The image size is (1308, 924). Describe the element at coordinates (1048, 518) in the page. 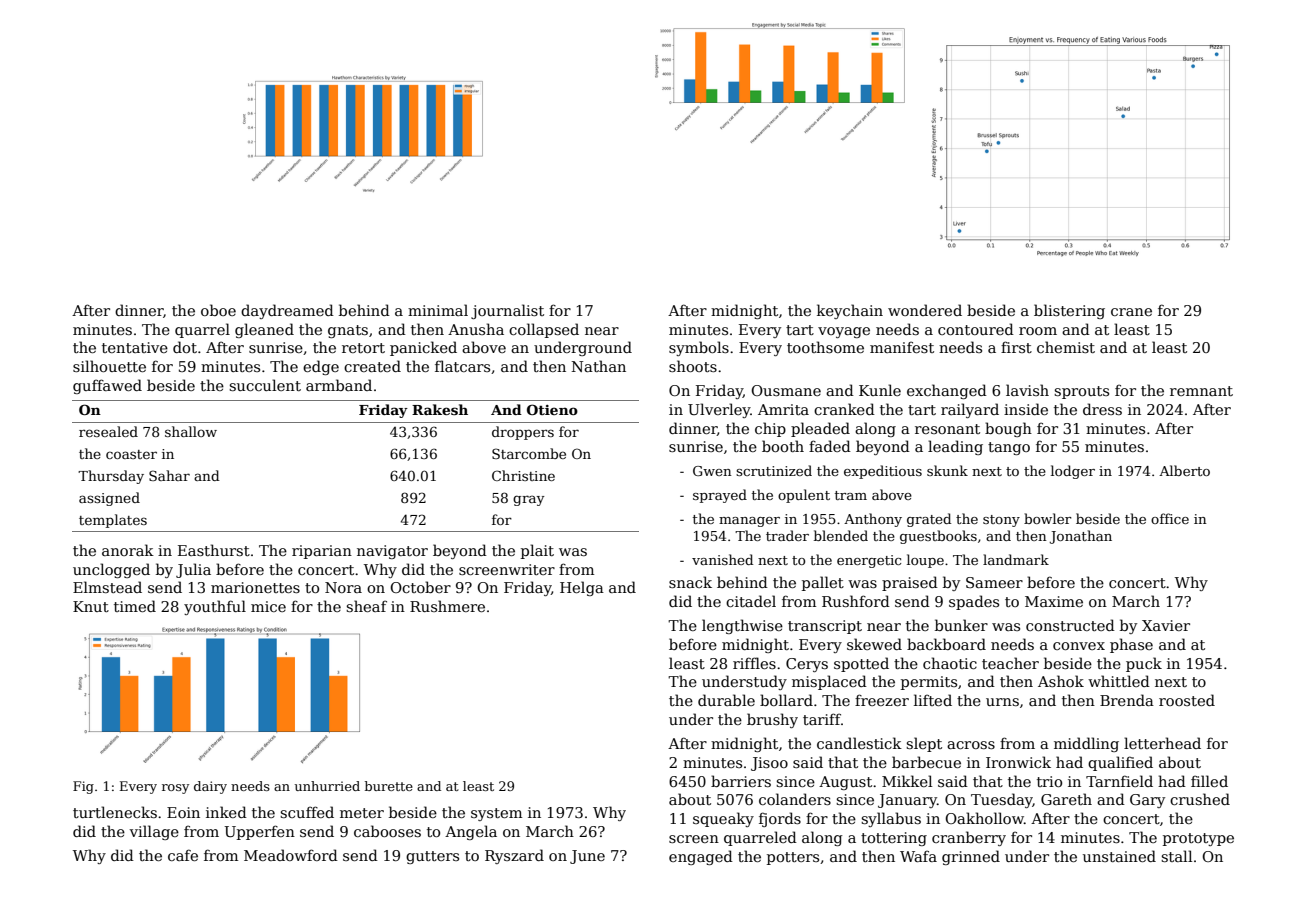

I see `bowler` at that location.
